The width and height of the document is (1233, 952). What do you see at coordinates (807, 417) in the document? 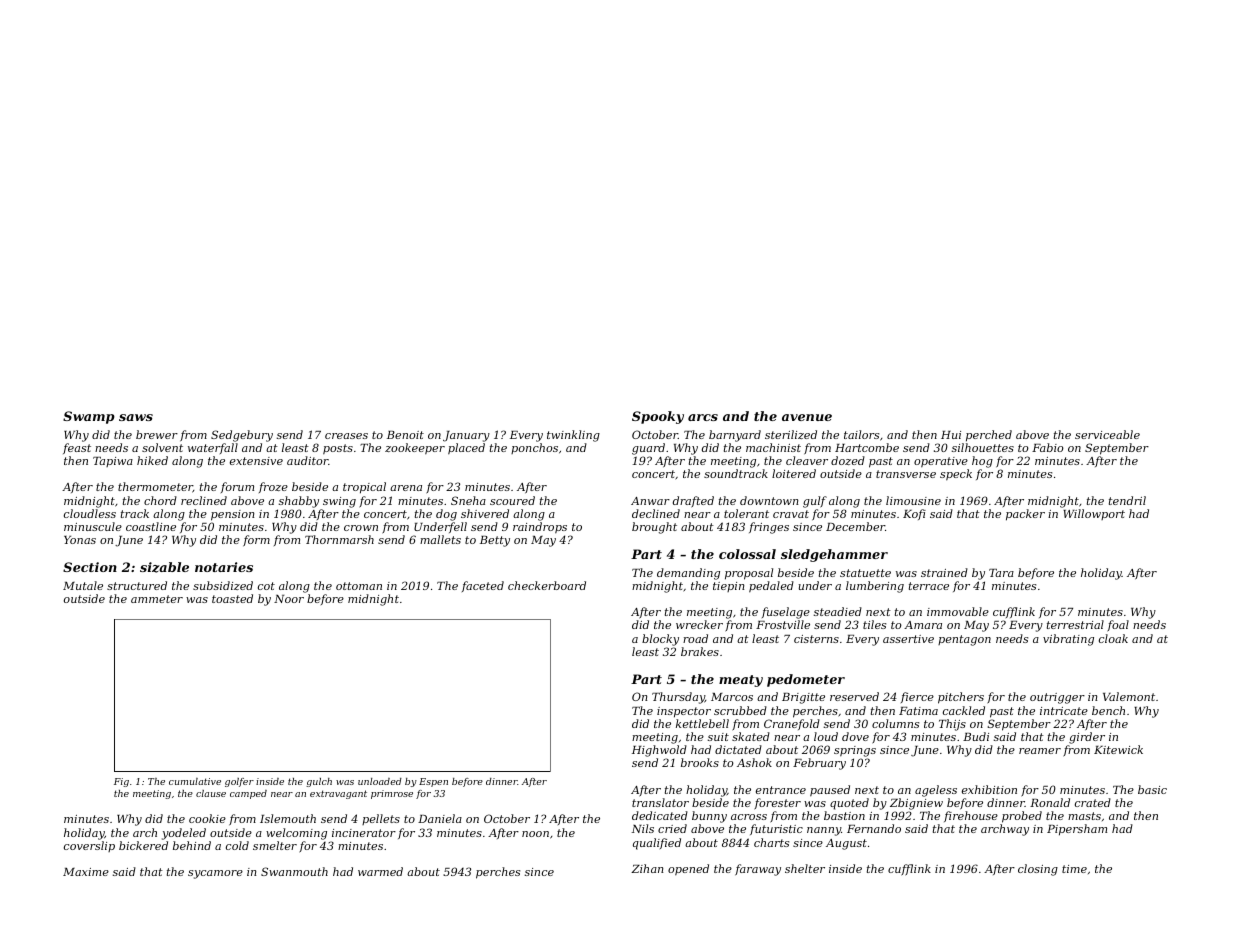
I see `avenue` at bounding box center [807, 417].
